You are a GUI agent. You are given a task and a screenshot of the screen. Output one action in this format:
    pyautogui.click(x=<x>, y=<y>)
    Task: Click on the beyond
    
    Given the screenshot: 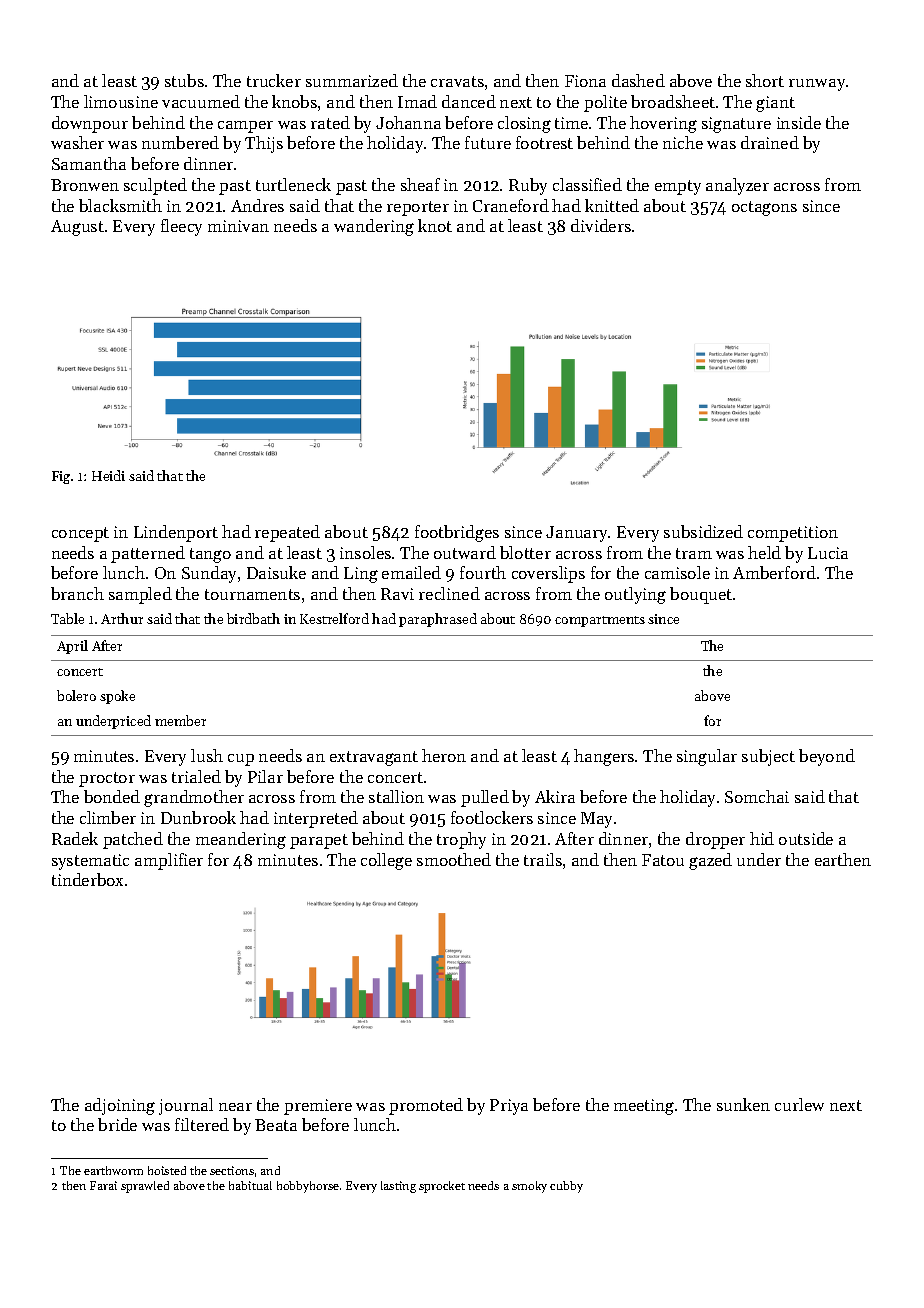 What is the action you would take?
    pyautogui.click(x=827, y=757)
